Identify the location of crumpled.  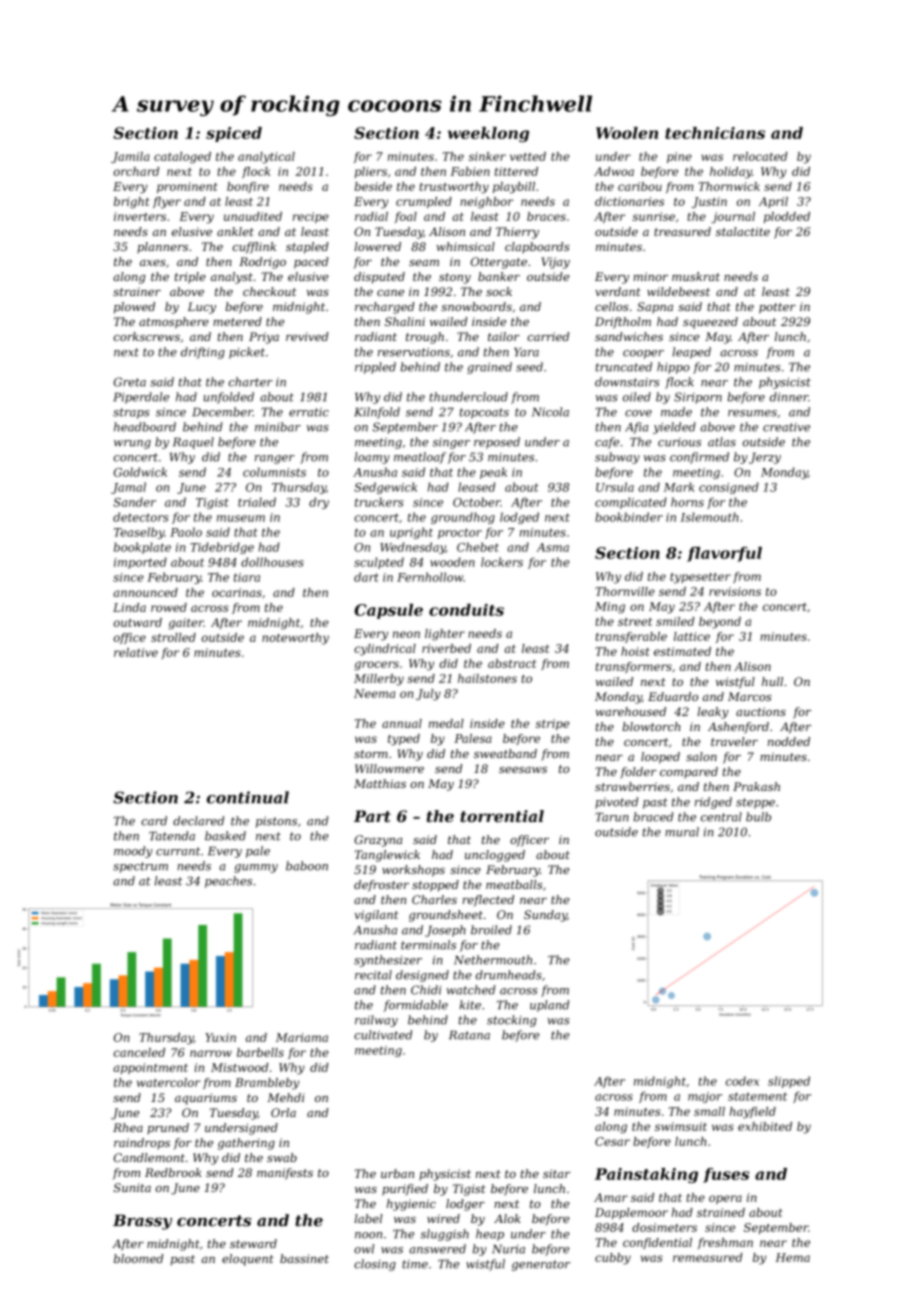
(424, 202).
